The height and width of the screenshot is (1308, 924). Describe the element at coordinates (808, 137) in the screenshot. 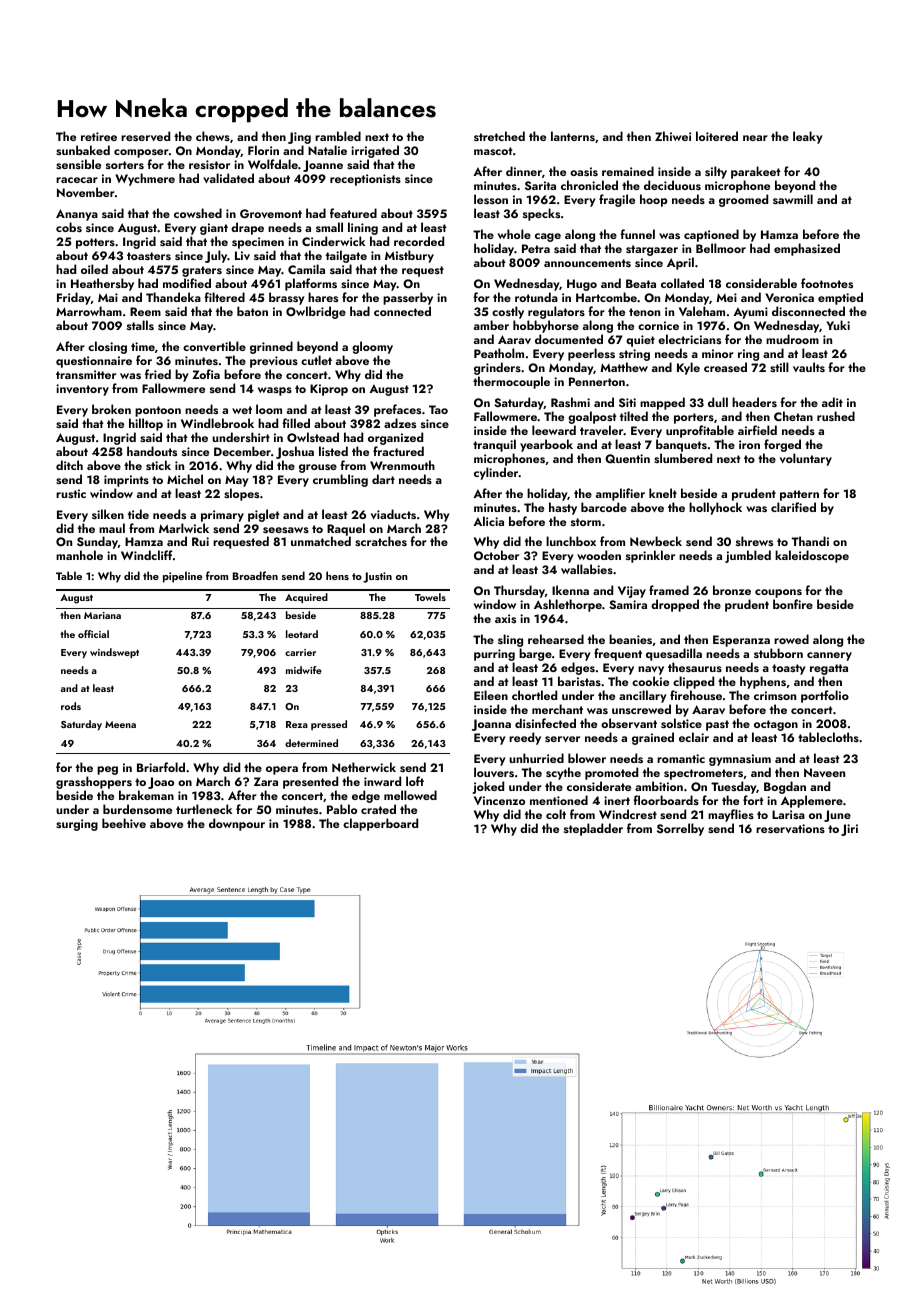

I see `leaky` at that location.
